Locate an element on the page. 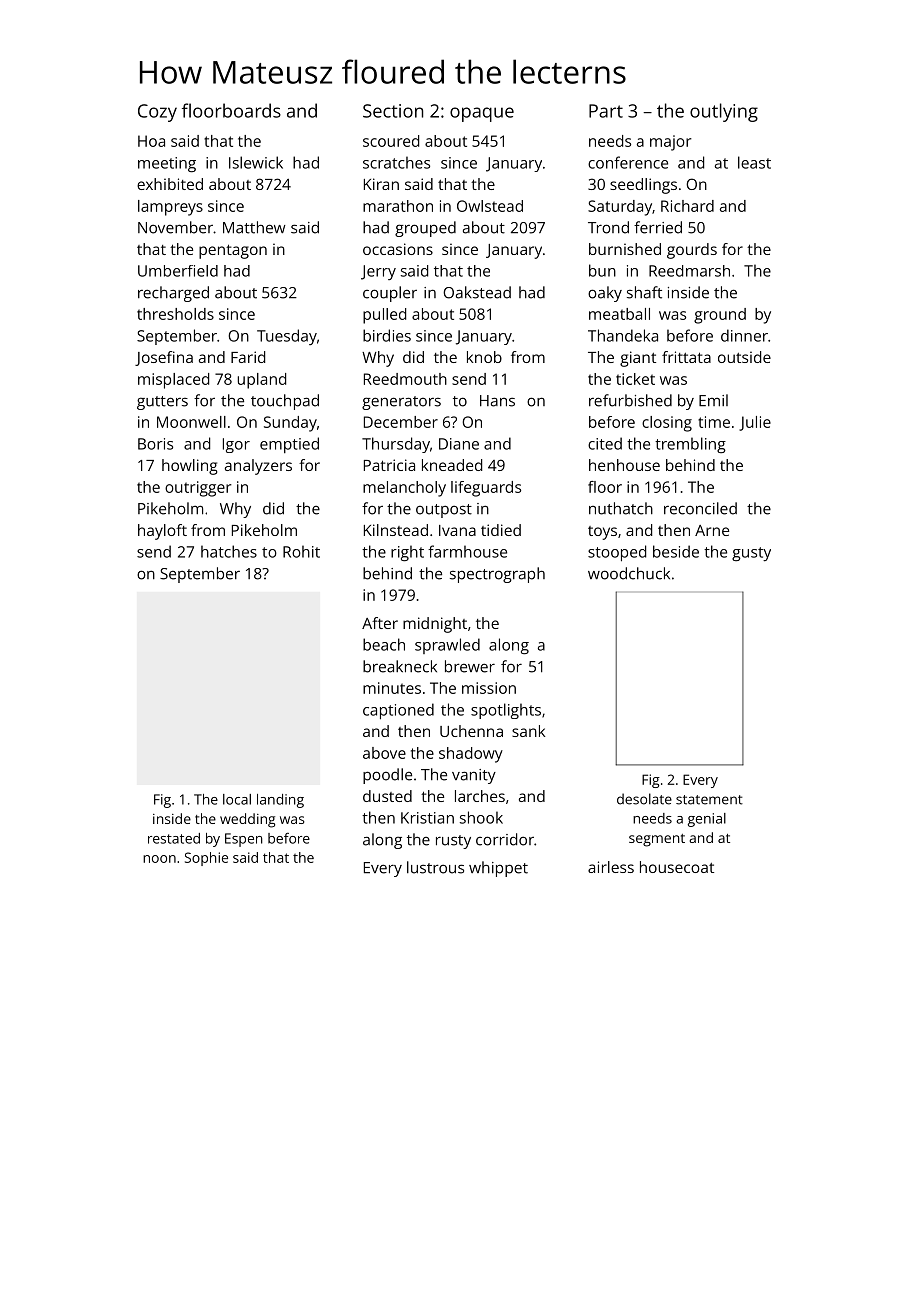  Espen is located at coordinates (244, 840).
